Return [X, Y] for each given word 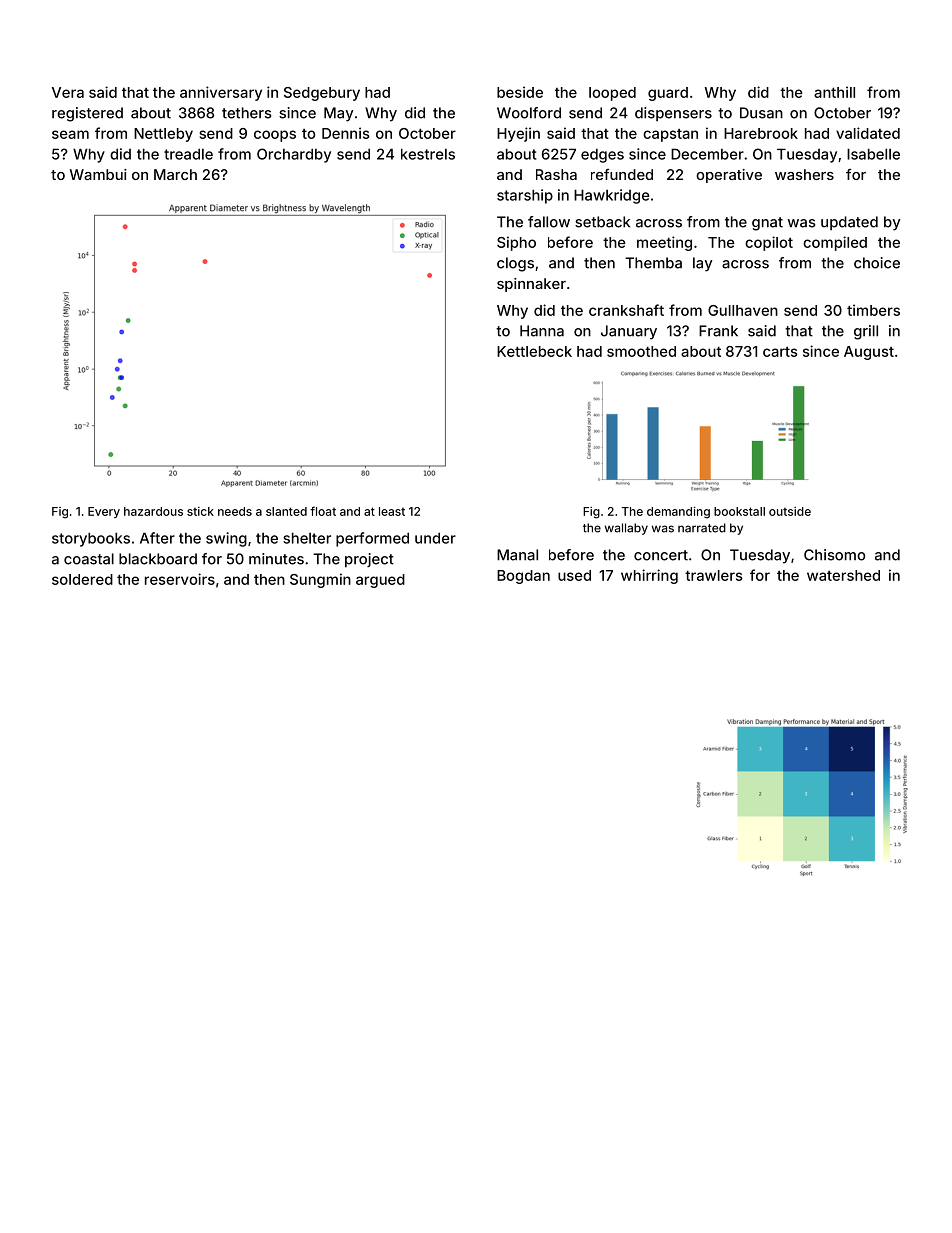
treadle [188, 154]
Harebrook [761, 133]
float [323, 511]
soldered [82, 579]
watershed [843, 575]
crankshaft [626, 310]
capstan [670, 135]
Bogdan [523, 577]
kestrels [428, 154]
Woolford [529, 113]
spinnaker [531, 285]
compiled [835, 243]
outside [790, 511]
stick [200, 511]
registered [87, 114]
